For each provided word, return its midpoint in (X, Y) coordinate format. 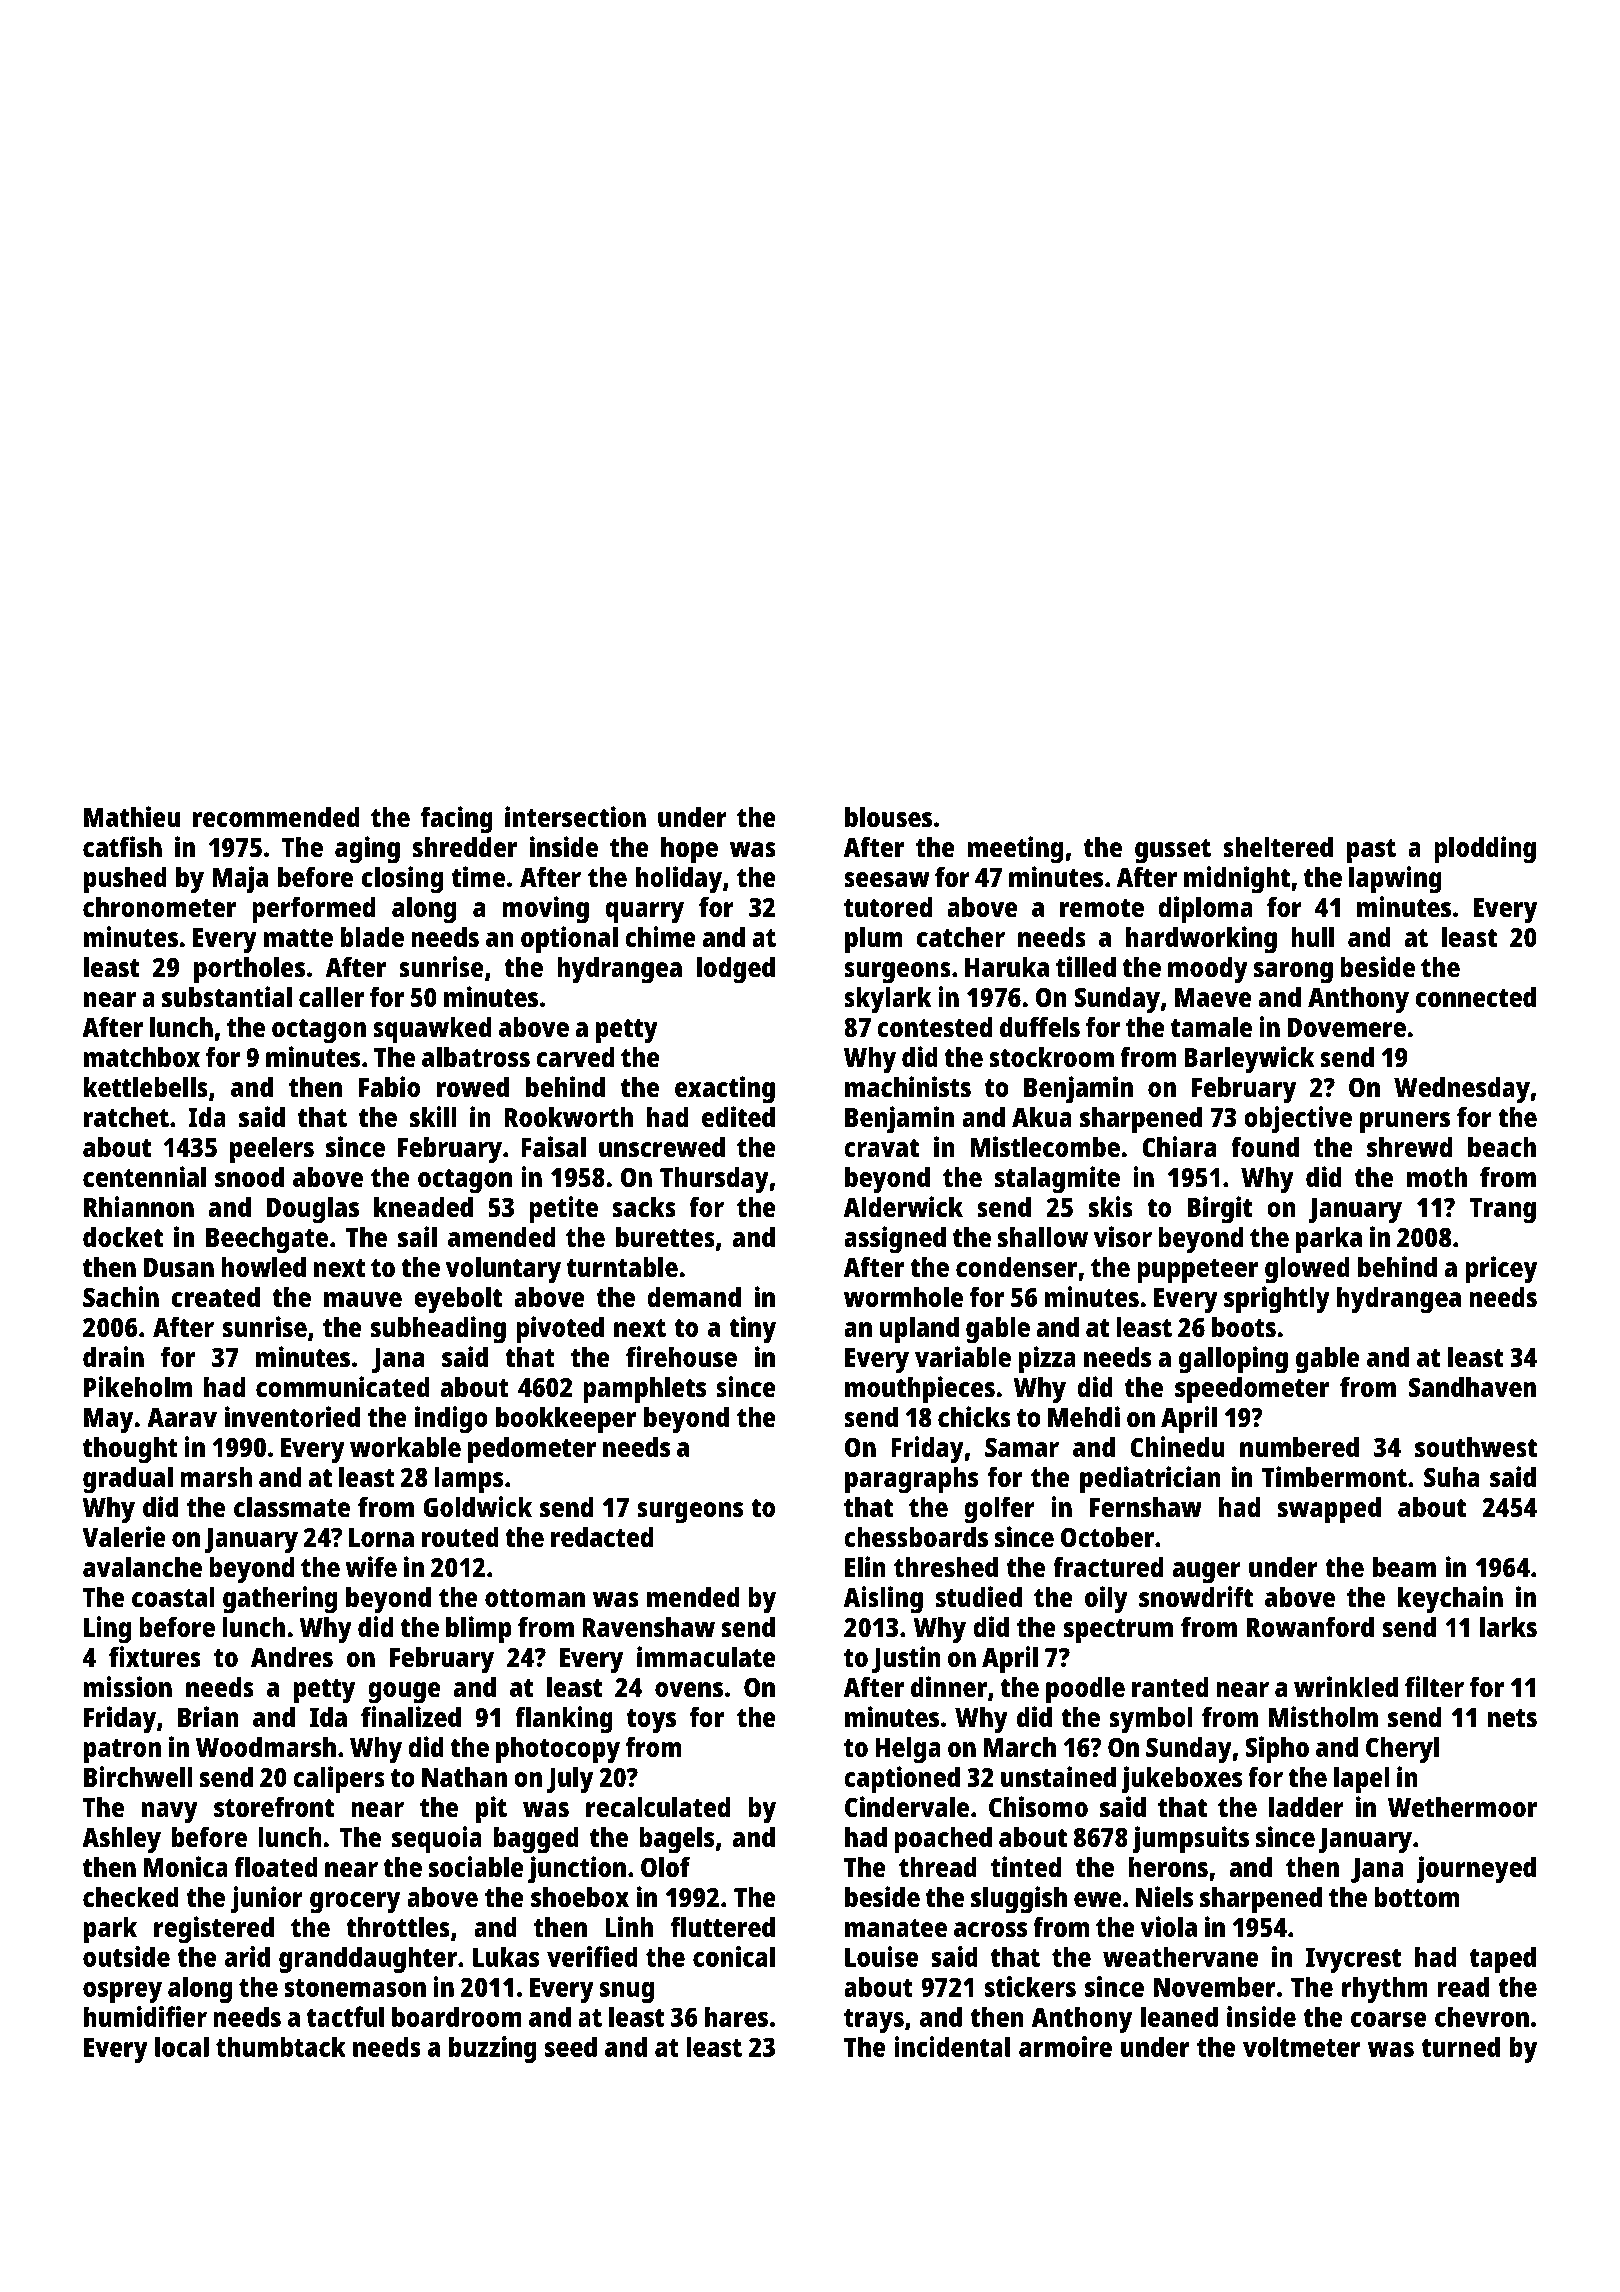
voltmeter (1302, 2046)
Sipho (1277, 1750)
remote (1102, 908)
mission (128, 1687)
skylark (887, 1000)
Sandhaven (1472, 1387)
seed (571, 2046)
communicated (343, 1386)
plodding (1485, 850)
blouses (888, 817)
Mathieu (132, 816)
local (182, 2046)
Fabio (389, 1086)
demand (694, 1297)
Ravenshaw (648, 1627)
